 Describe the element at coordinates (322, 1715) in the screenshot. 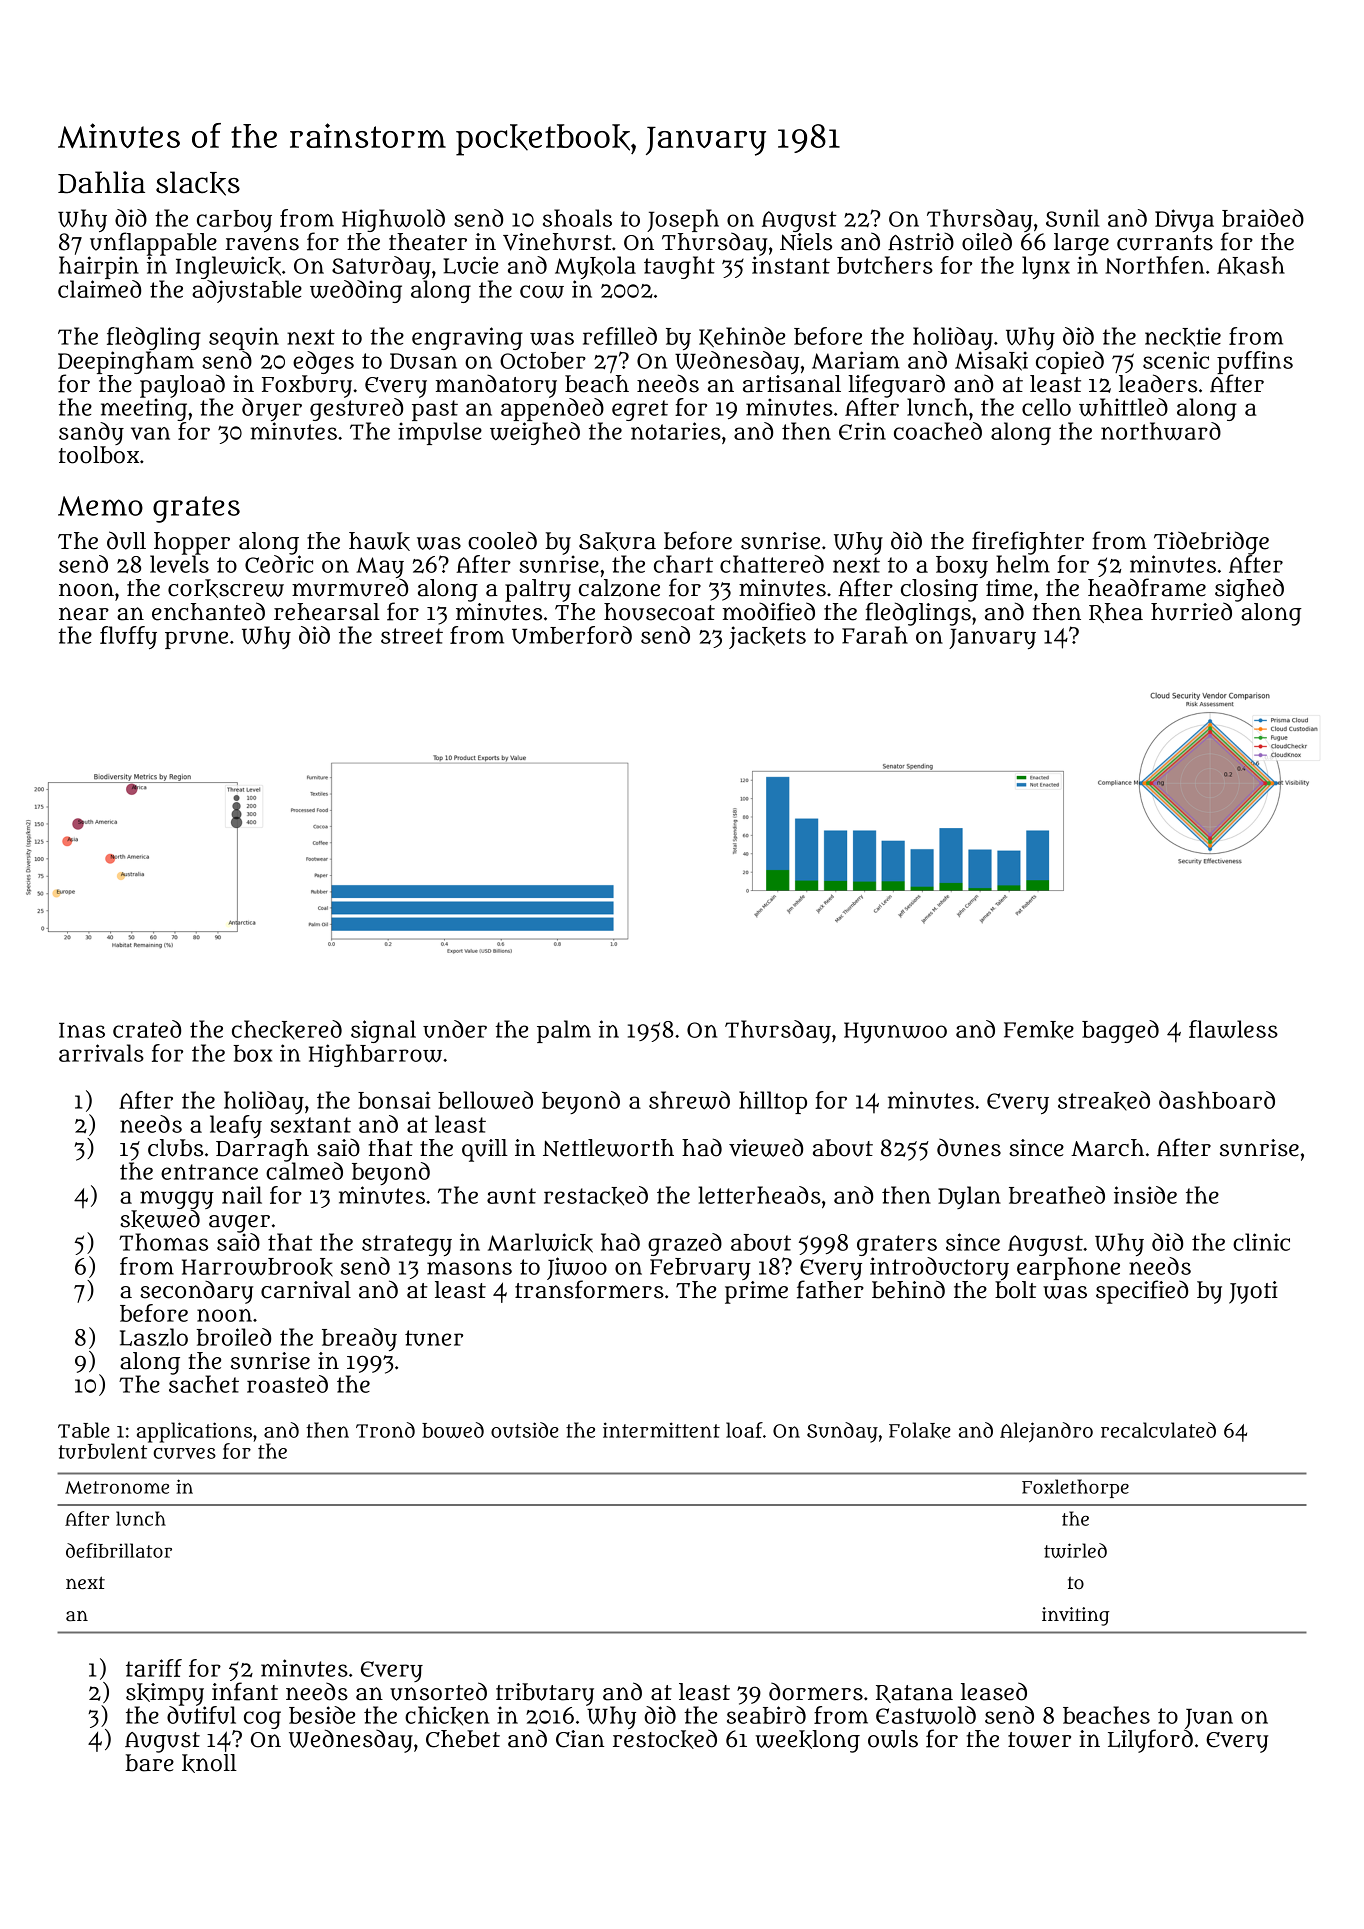

I see `beside` at that location.
